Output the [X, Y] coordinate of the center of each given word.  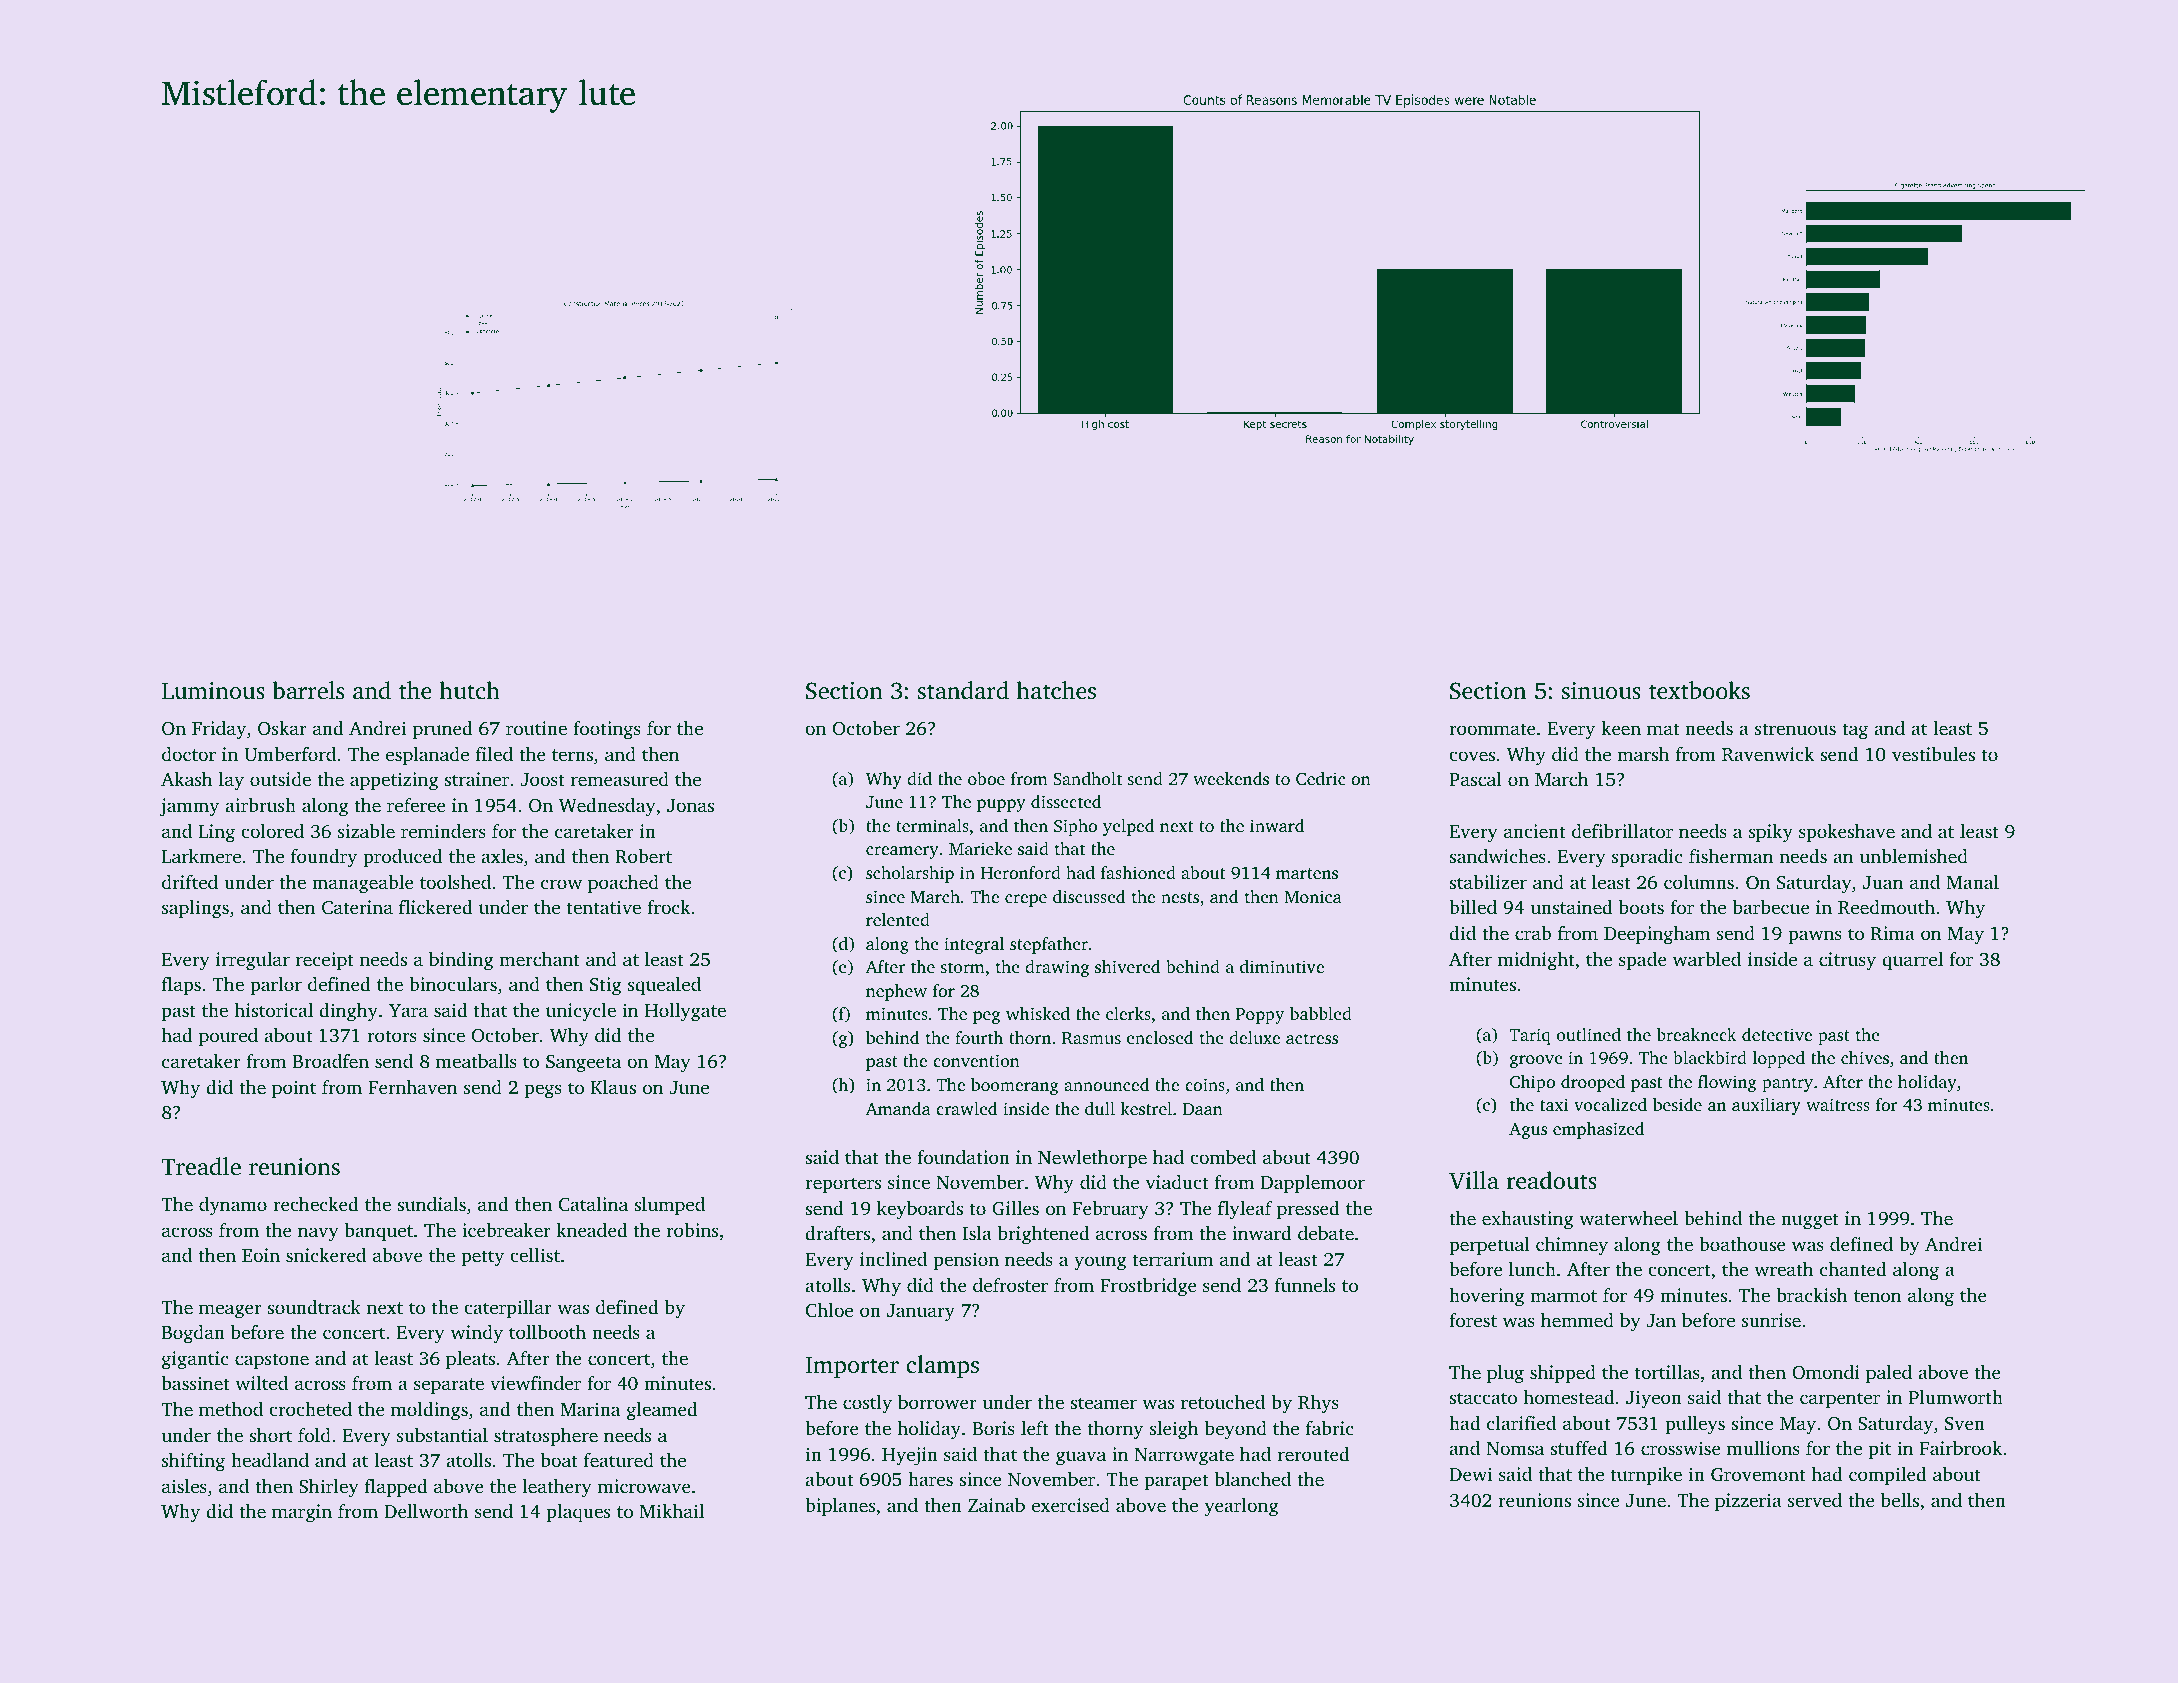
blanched [1252, 1479]
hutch [469, 690]
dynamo [233, 1206]
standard [963, 690]
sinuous [1601, 691]
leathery [557, 1488]
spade [1643, 961]
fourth [979, 1037]
